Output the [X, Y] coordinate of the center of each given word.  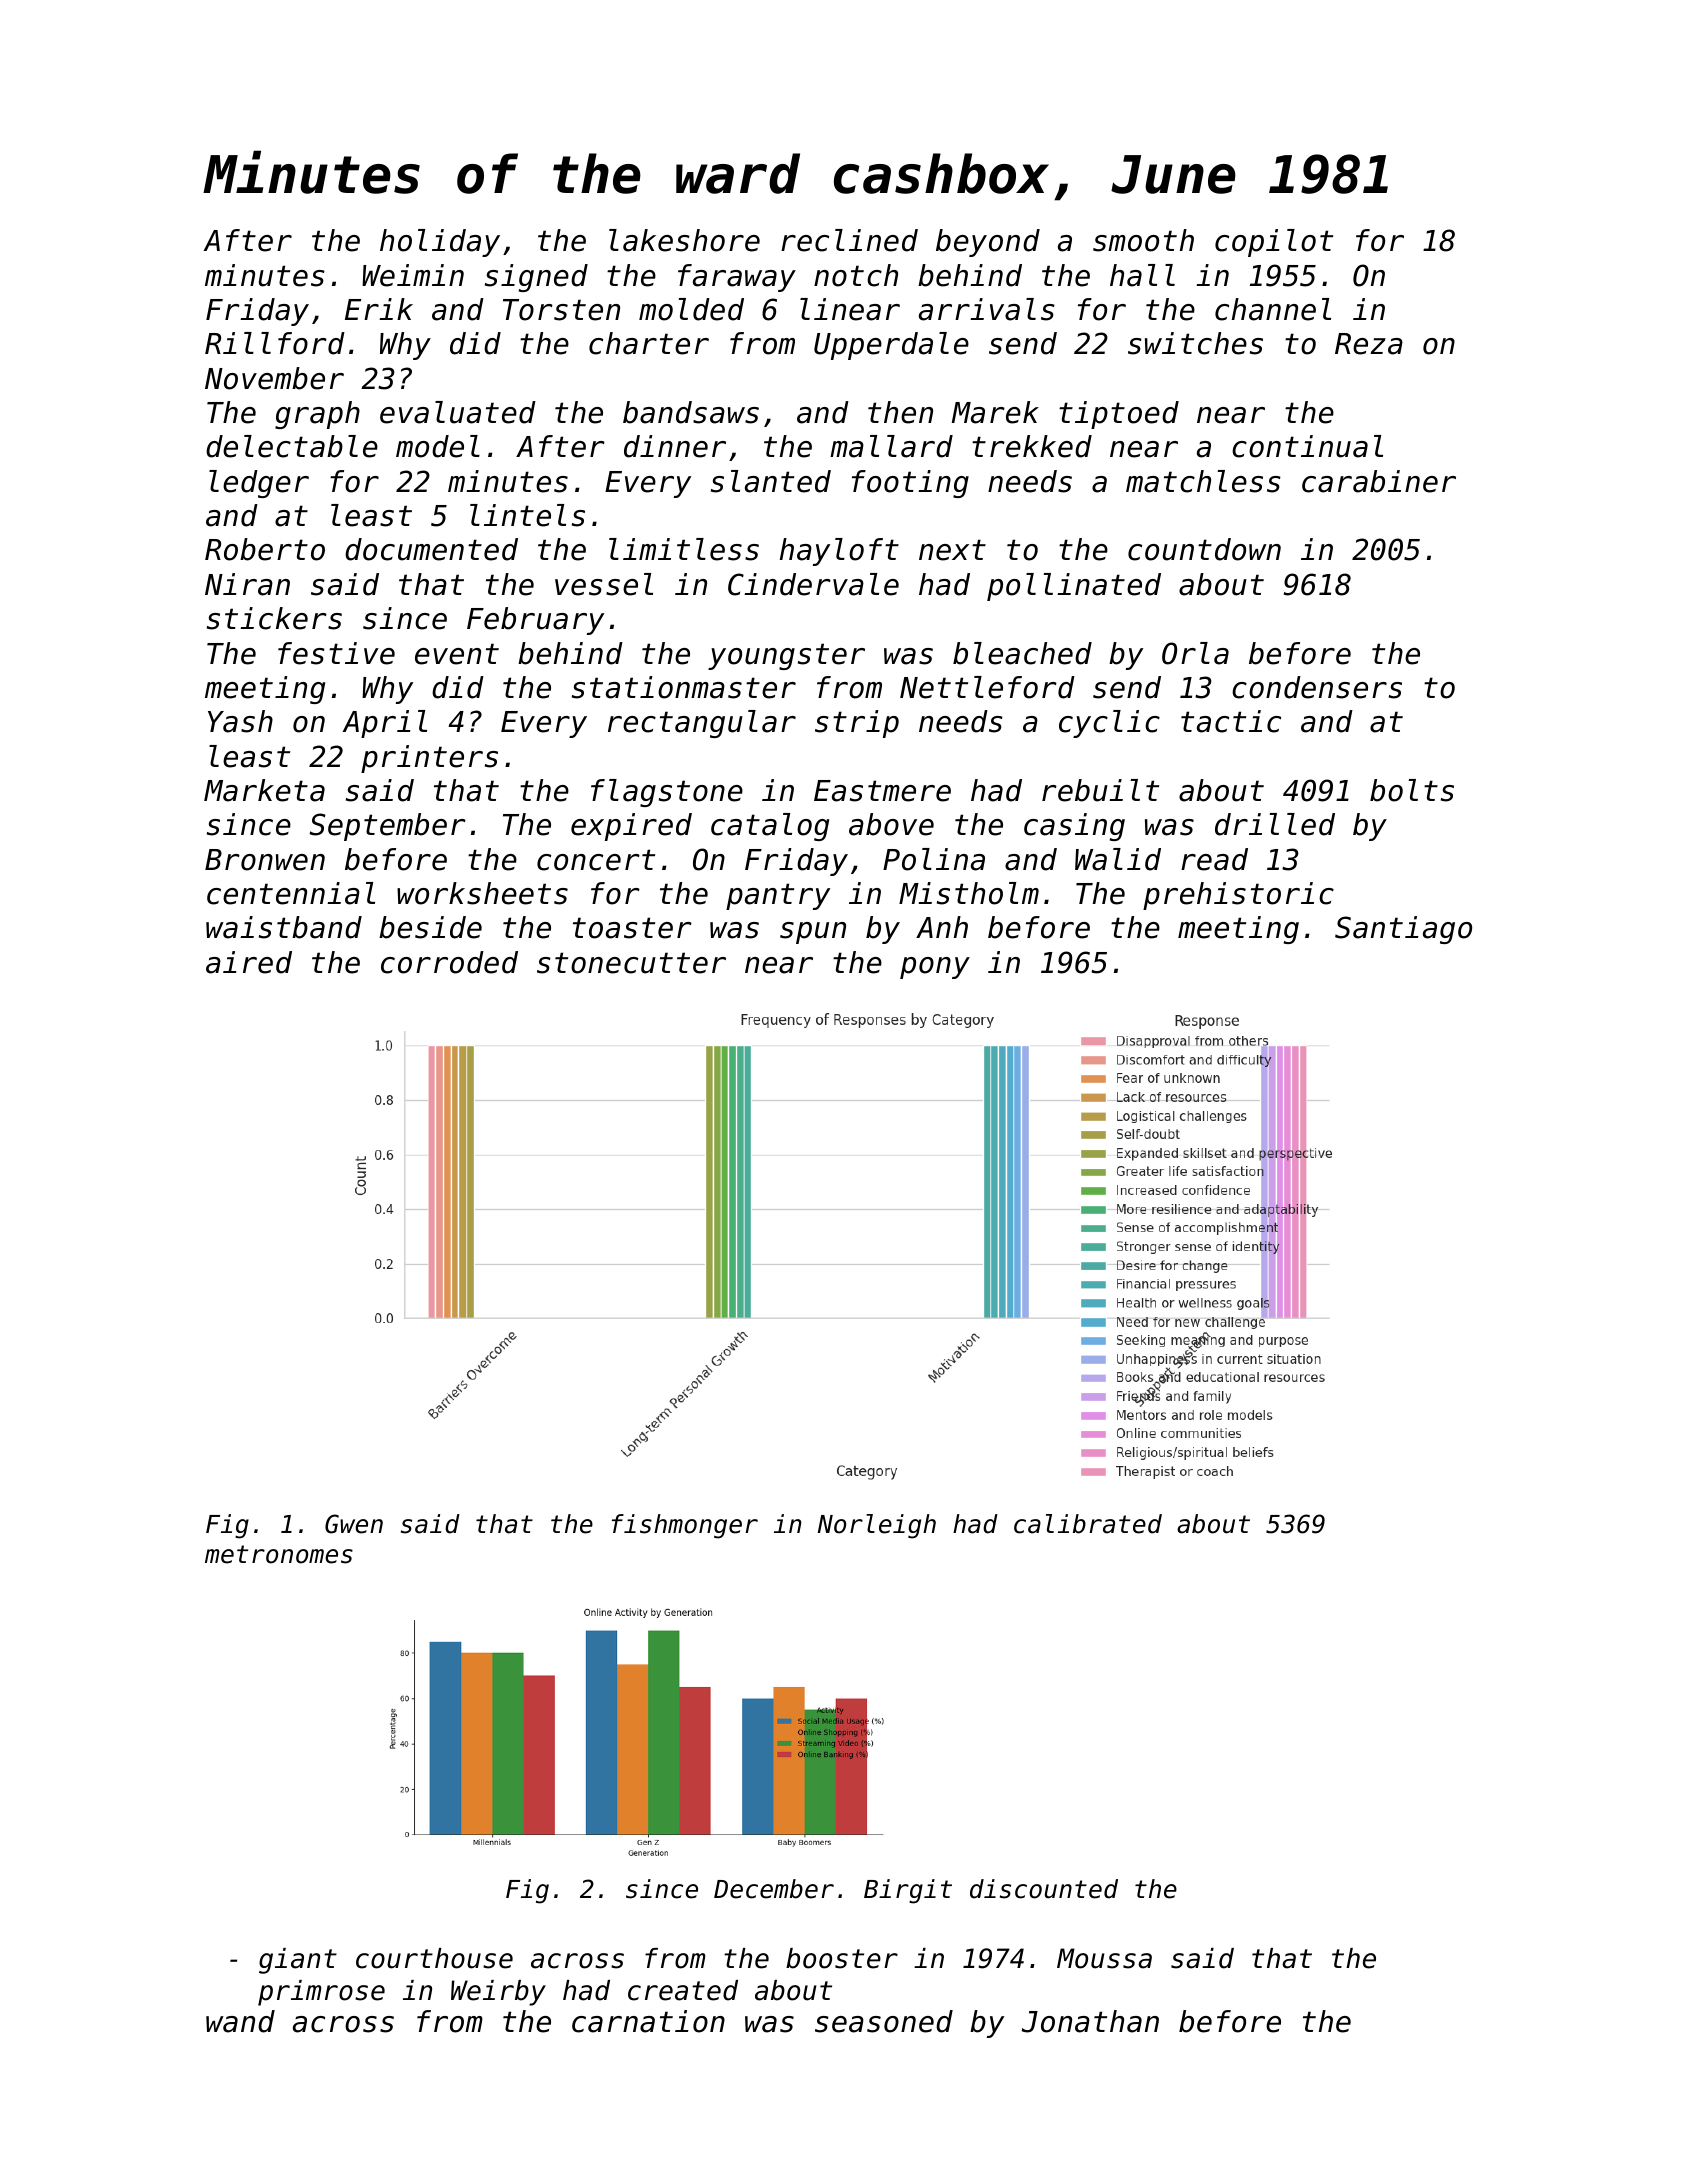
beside [430, 927]
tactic [1231, 721]
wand [240, 2021]
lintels [527, 515]
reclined [849, 240]
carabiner [1379, 481]
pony [935, 968]
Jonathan [1090, 2021]
